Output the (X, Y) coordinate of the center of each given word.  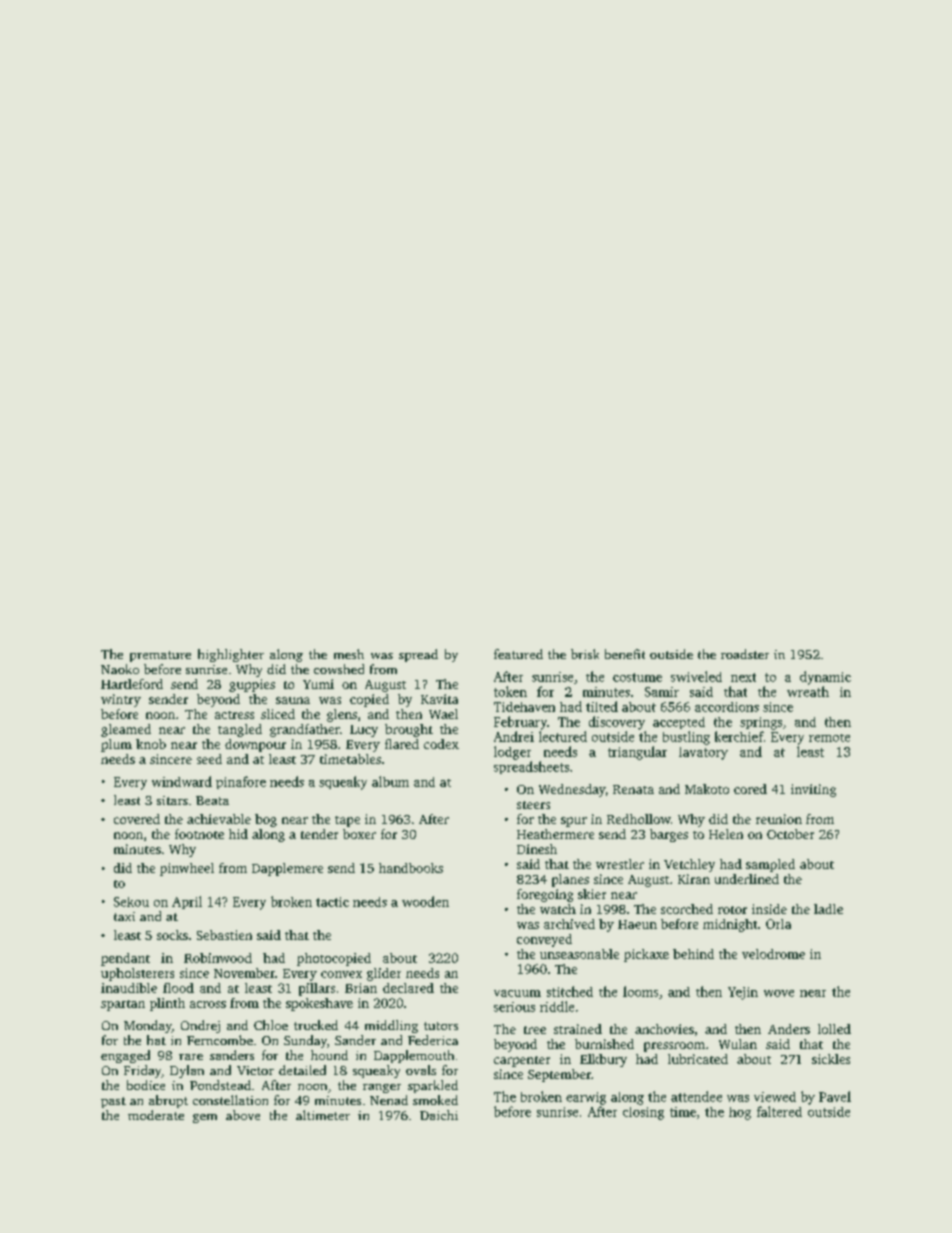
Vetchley (689, 865)
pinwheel (187, 869)
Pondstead (220, 1085)
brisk (585, 654)
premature (160, 656)
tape (347, 821)
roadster (745, 654)
